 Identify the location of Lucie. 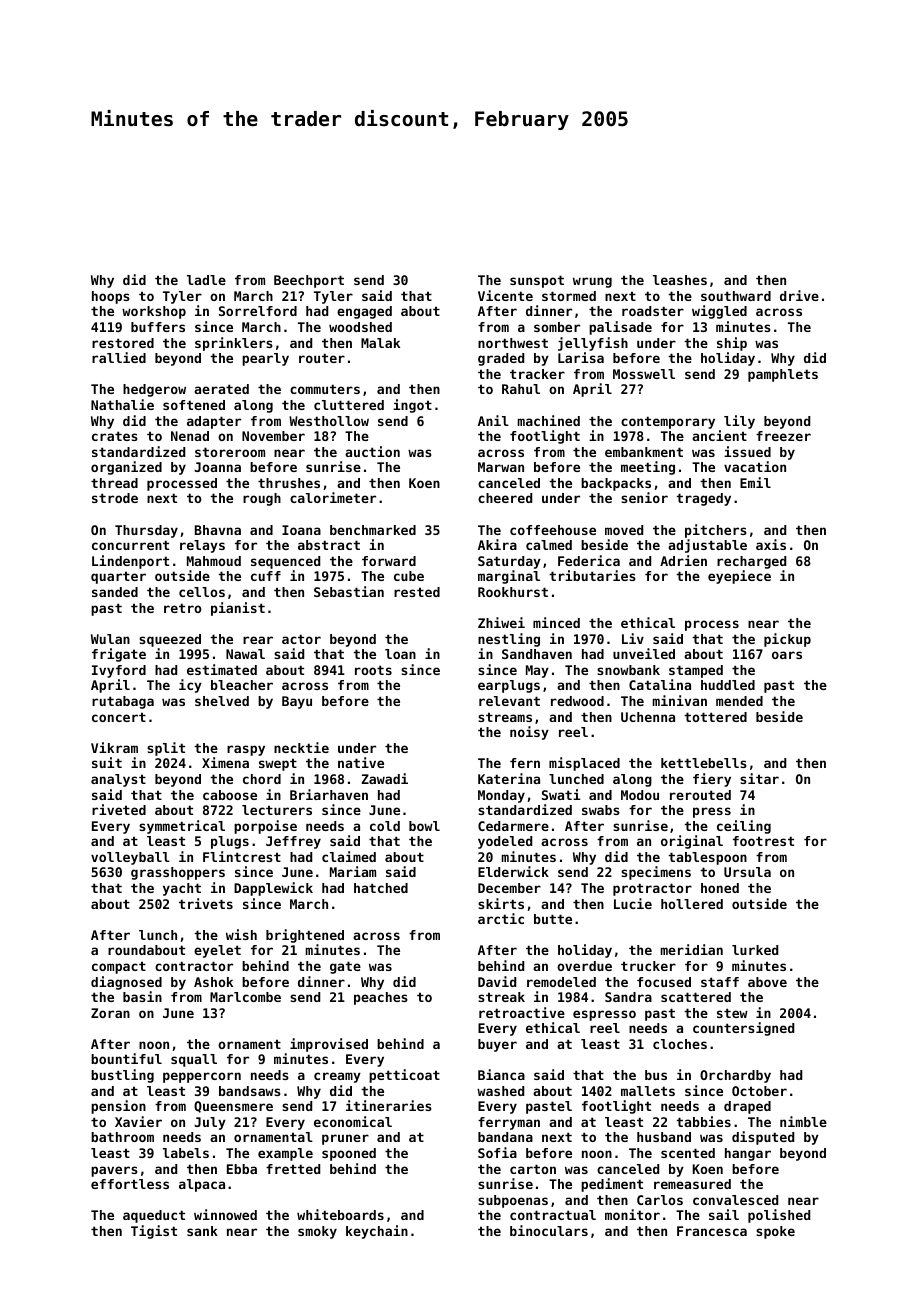
(633, 903).
